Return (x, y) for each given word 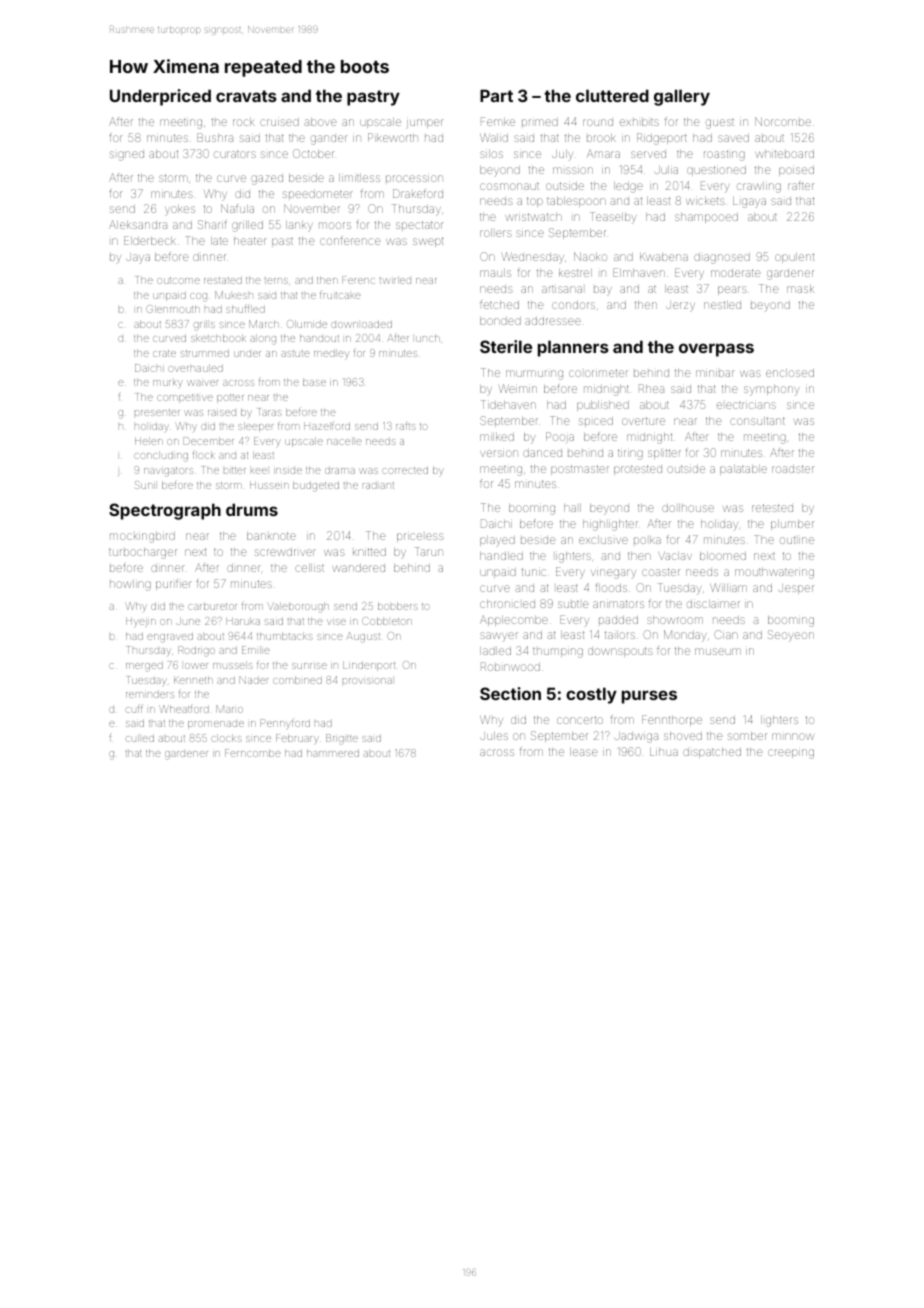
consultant (757, 421)
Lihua (664, 752)
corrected (405, 470)
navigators (168, 472)
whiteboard (784, 154)
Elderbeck (150, 240)
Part (496, 95)
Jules (494, 736)
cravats (246, 96)
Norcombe (783, 121)
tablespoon (576, 202)
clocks (226, 738)
